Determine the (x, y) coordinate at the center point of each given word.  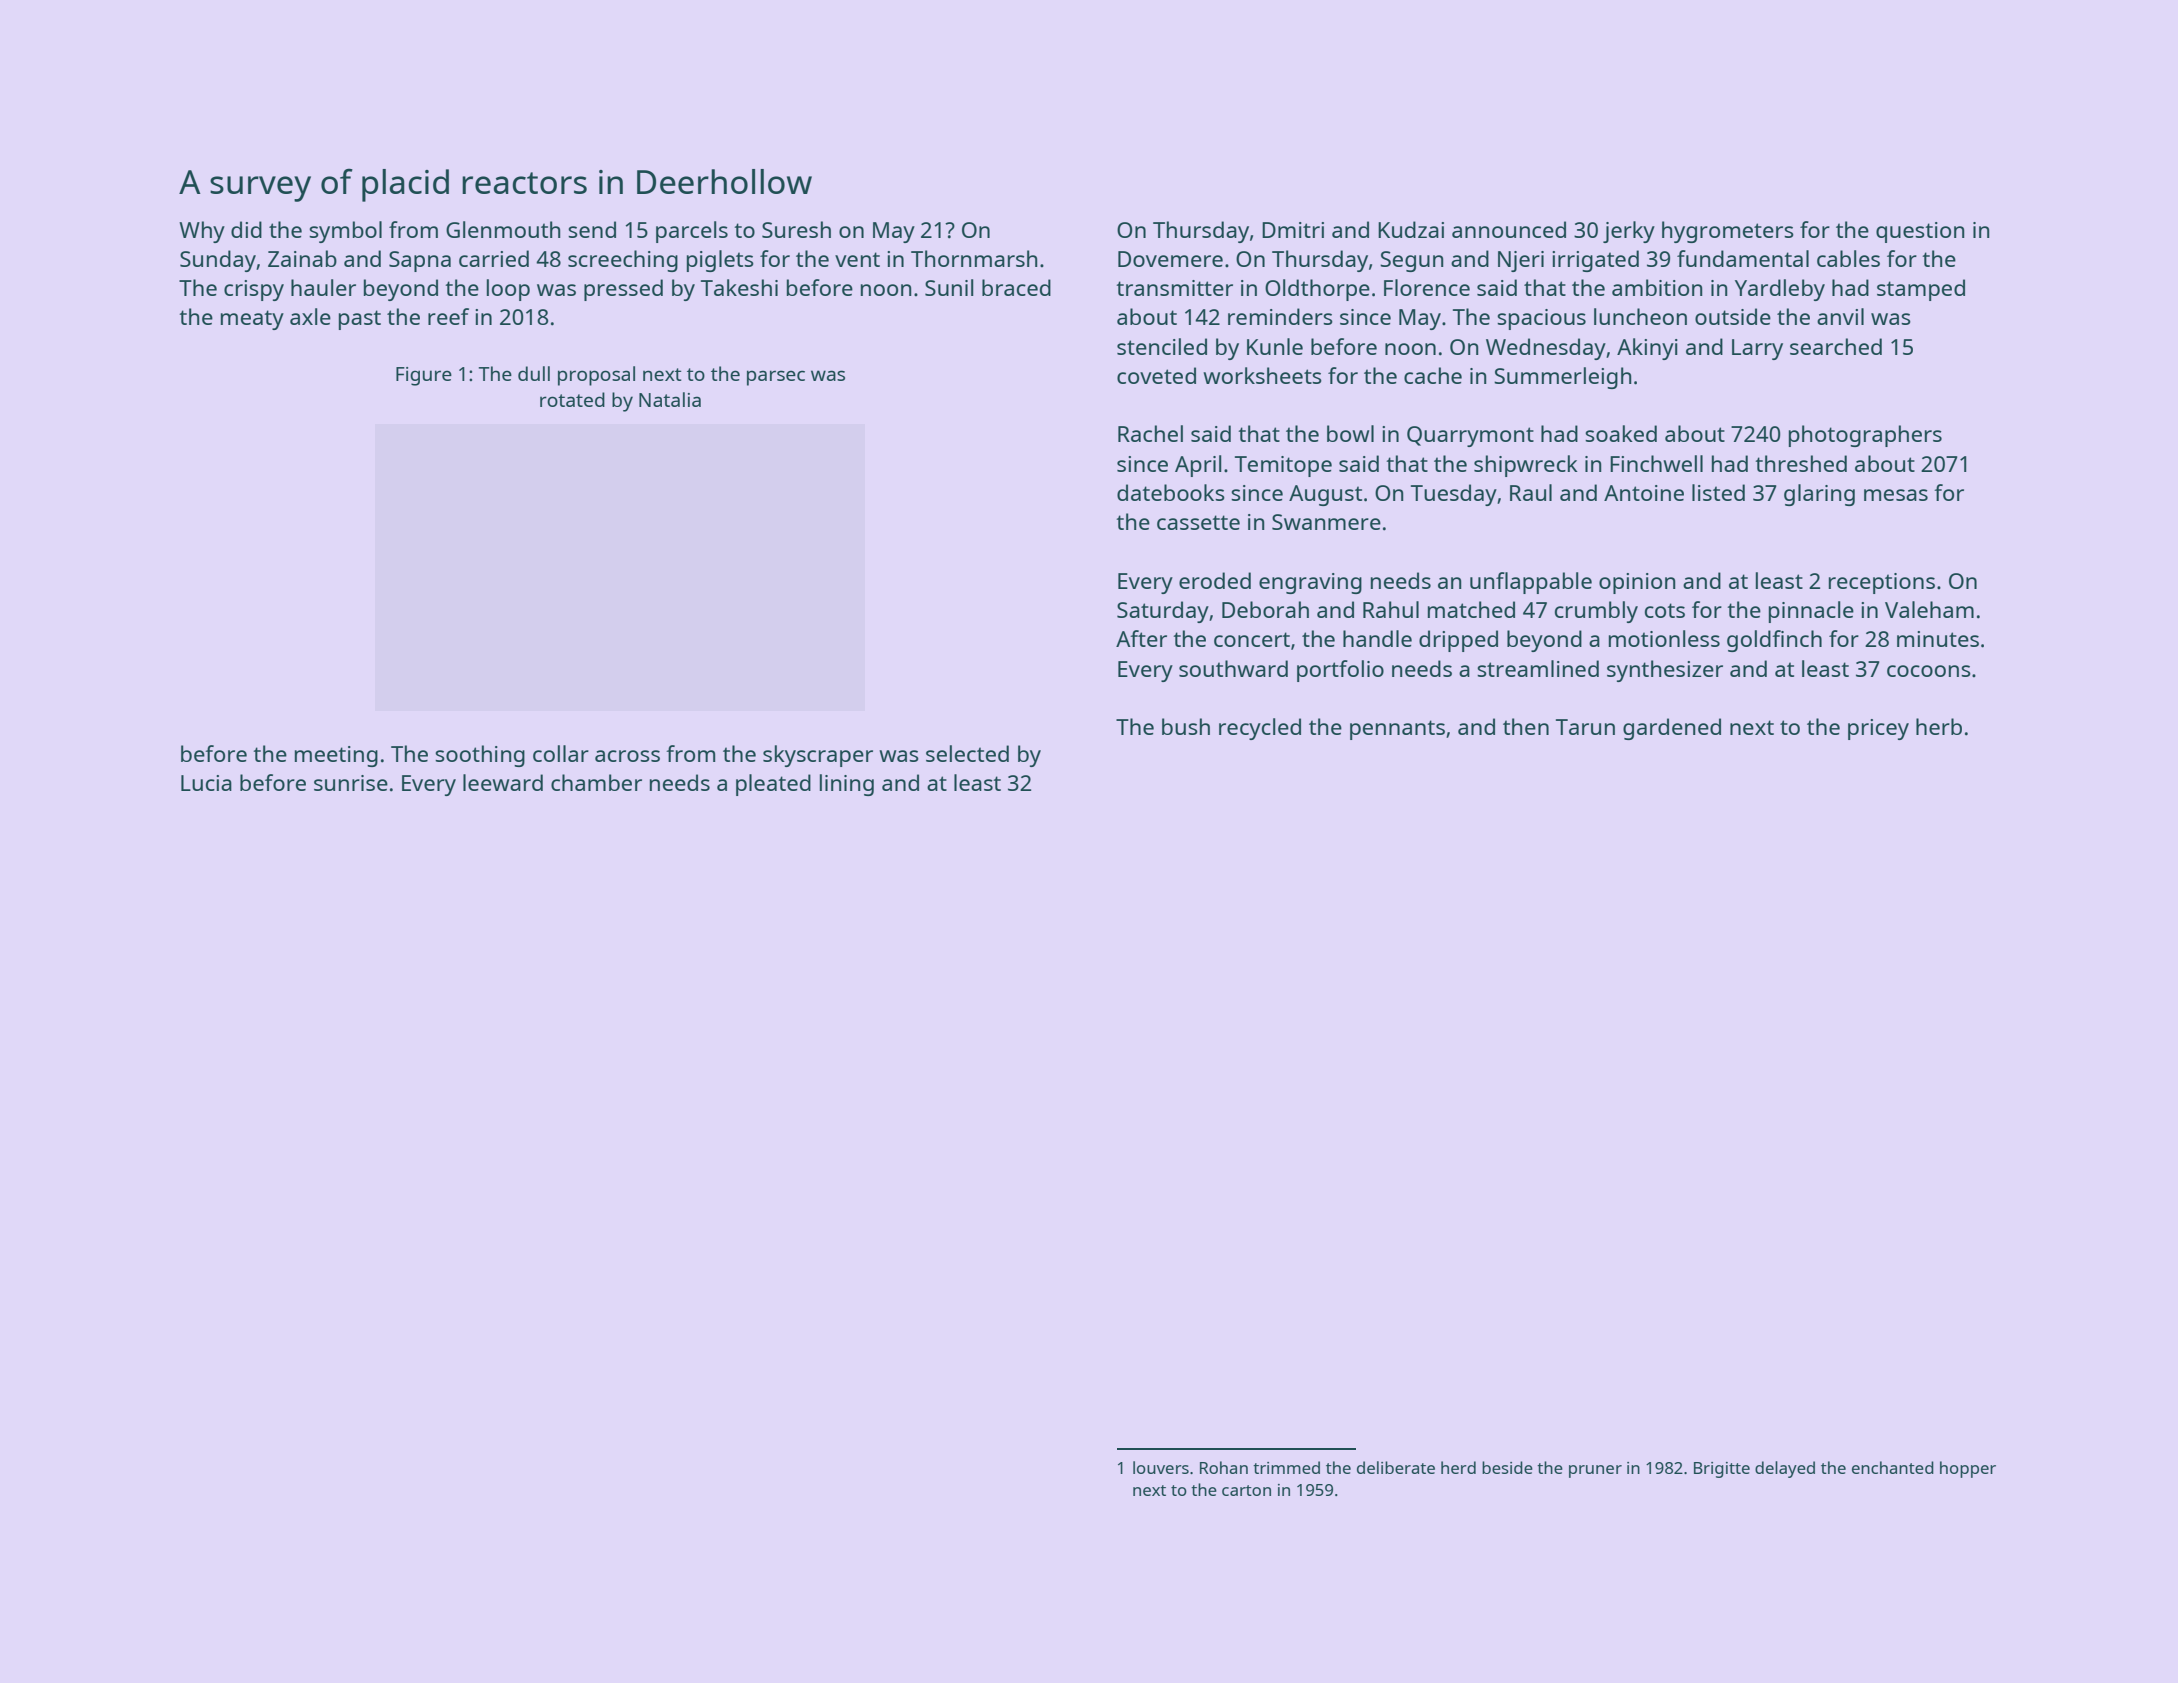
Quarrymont (1470, 436)
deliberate (1396, 1467)
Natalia (670, 399)
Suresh (796, 229)
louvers (1161, 1467)
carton (1246, 1490)
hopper (1968, 1469)
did (246, 229)
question (1920, 232)
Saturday (1163, 612)
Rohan (1224, 1467)
